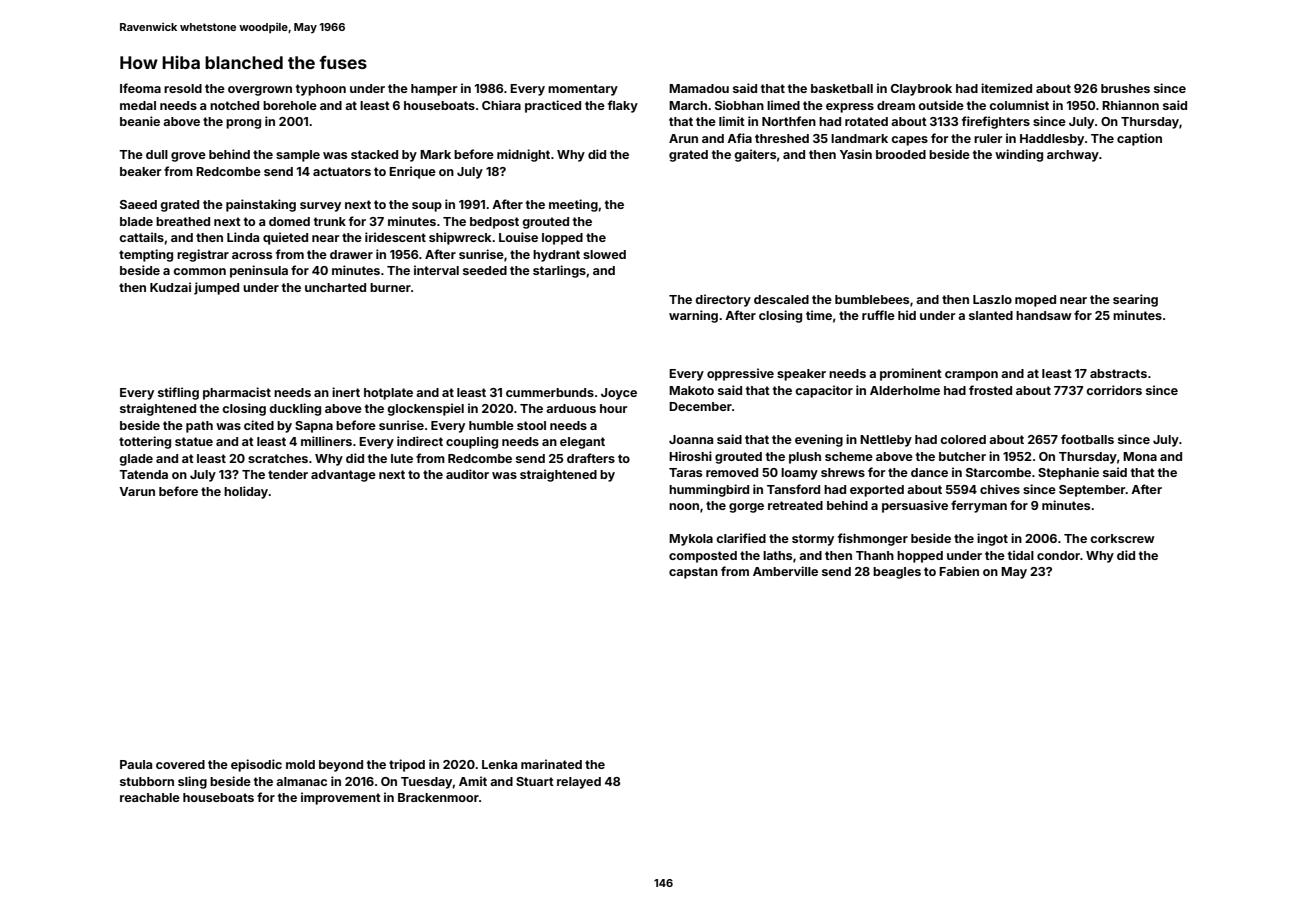  Describe the element at coordinates (971, 376) in the screenshot. I see `crampon` at that location.
